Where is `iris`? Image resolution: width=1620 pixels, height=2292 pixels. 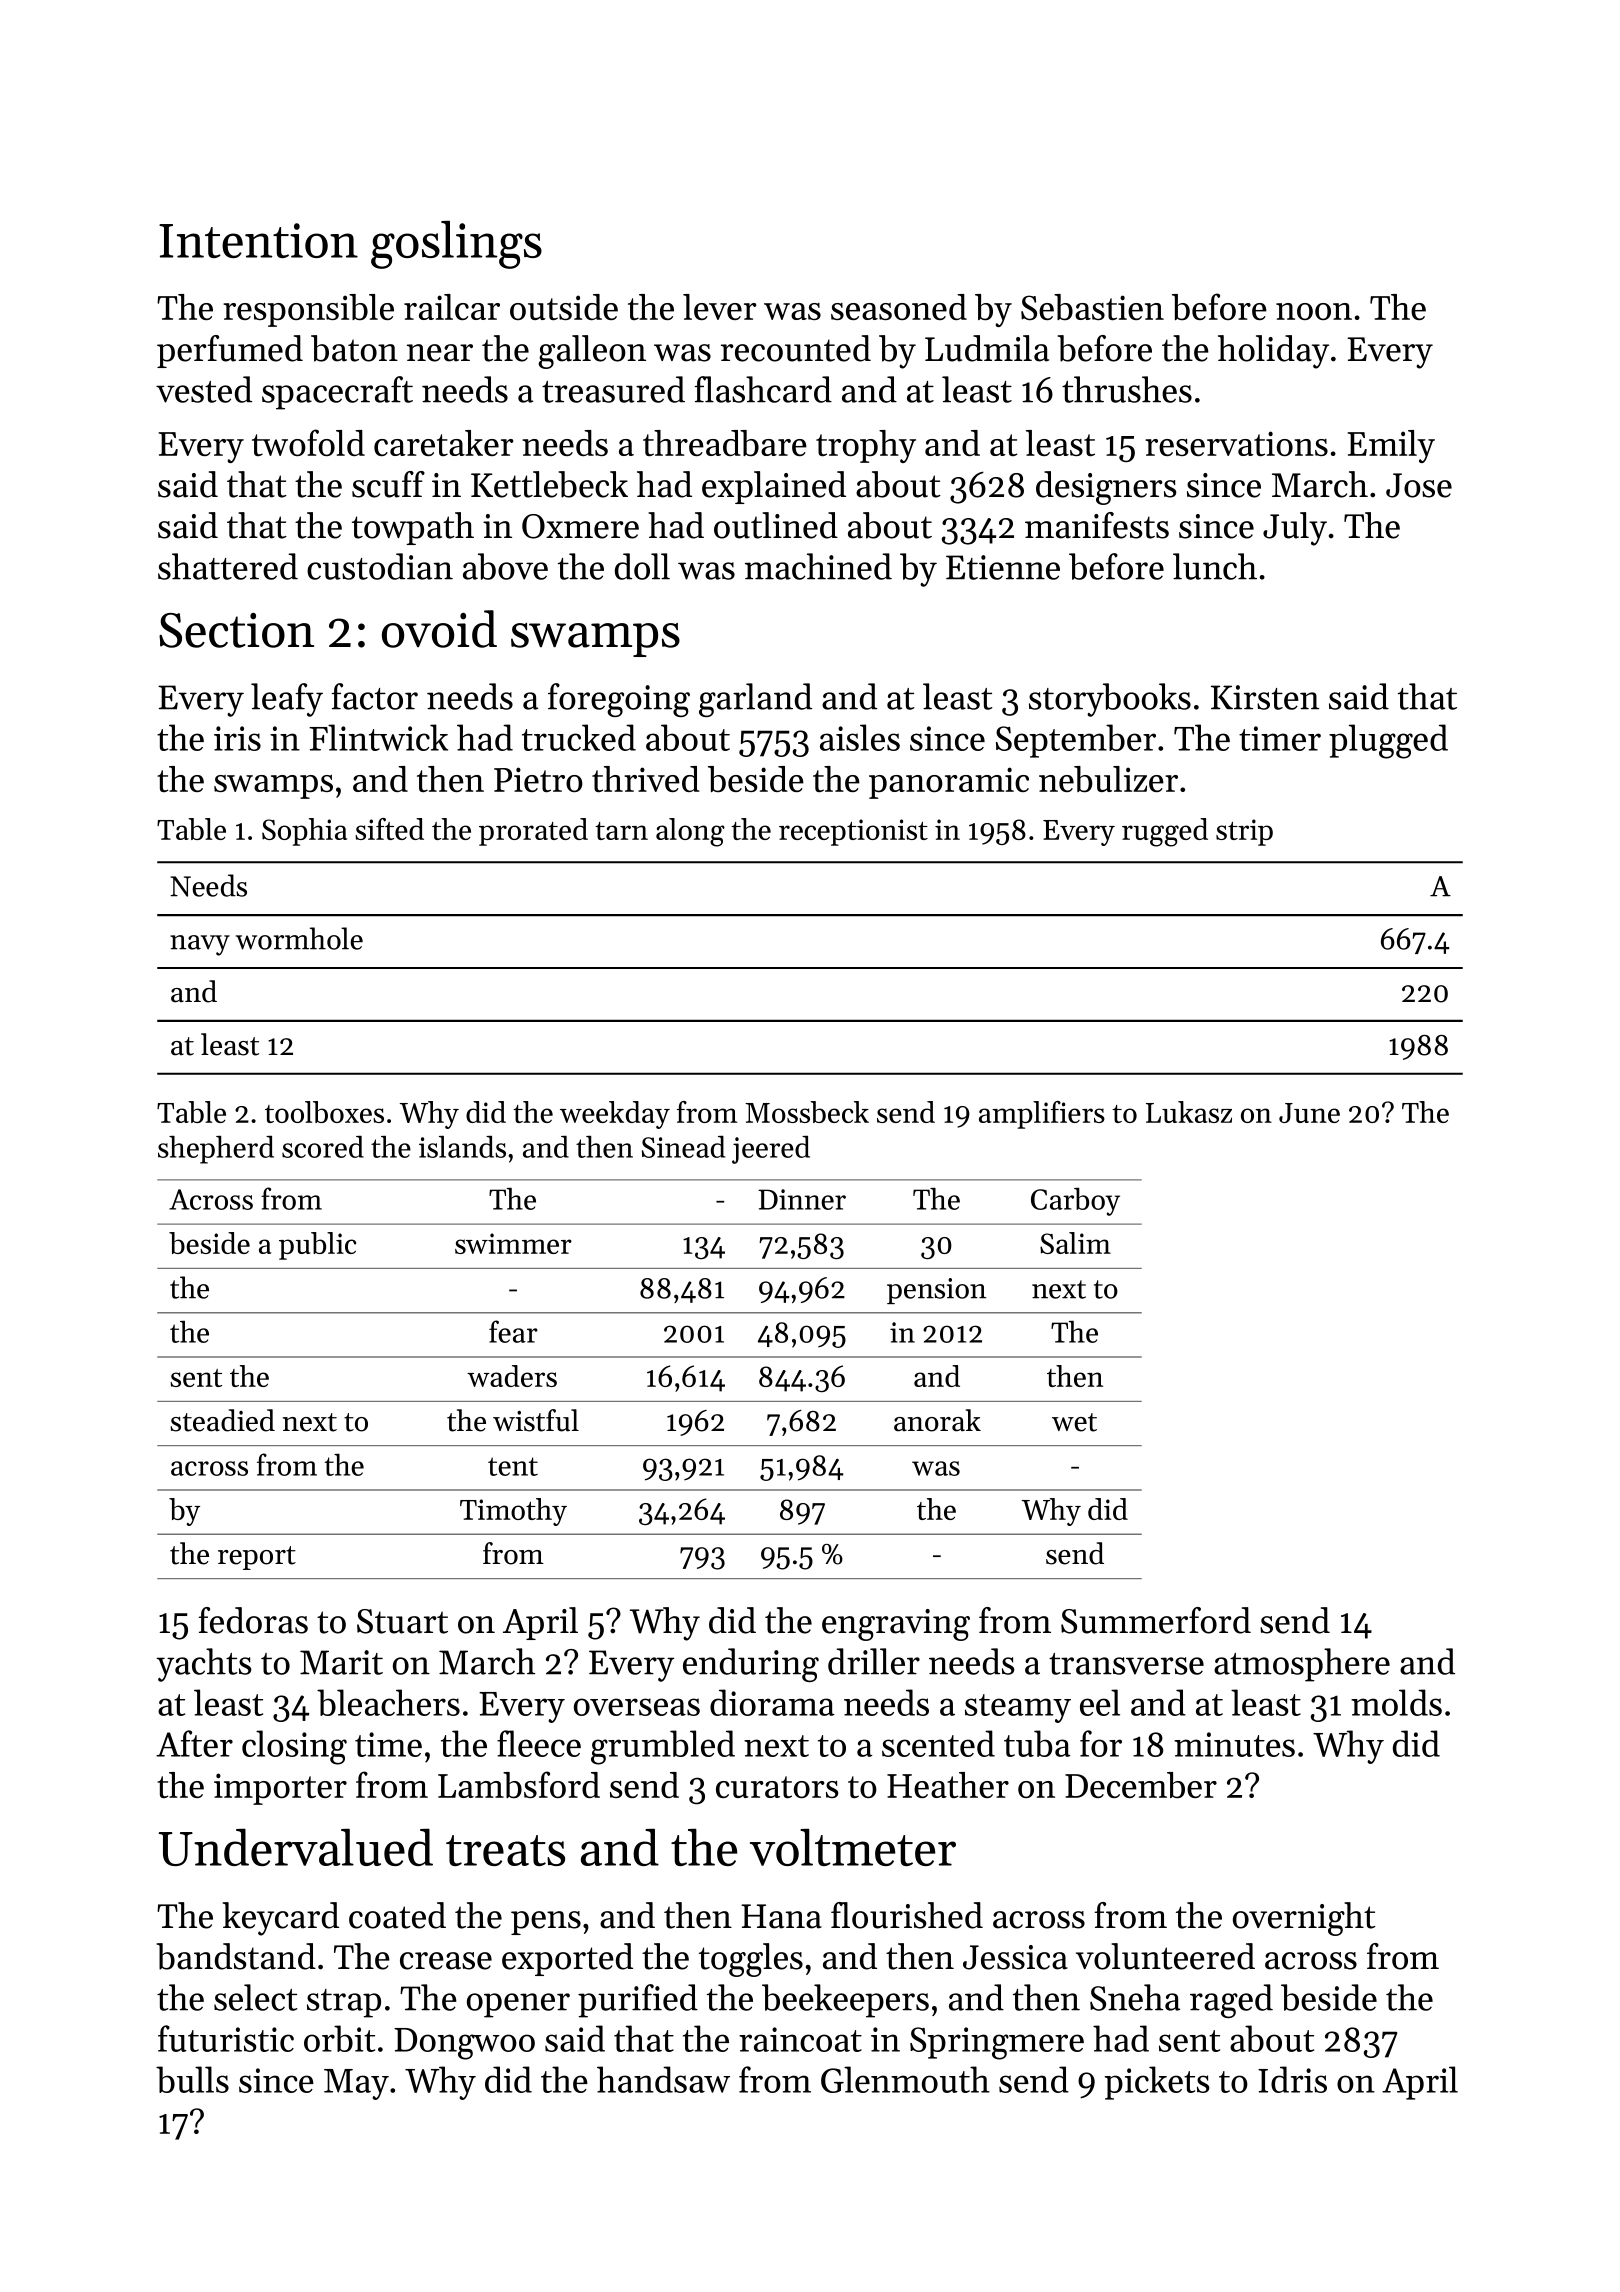 iris is located at coordinates (237, 738).
